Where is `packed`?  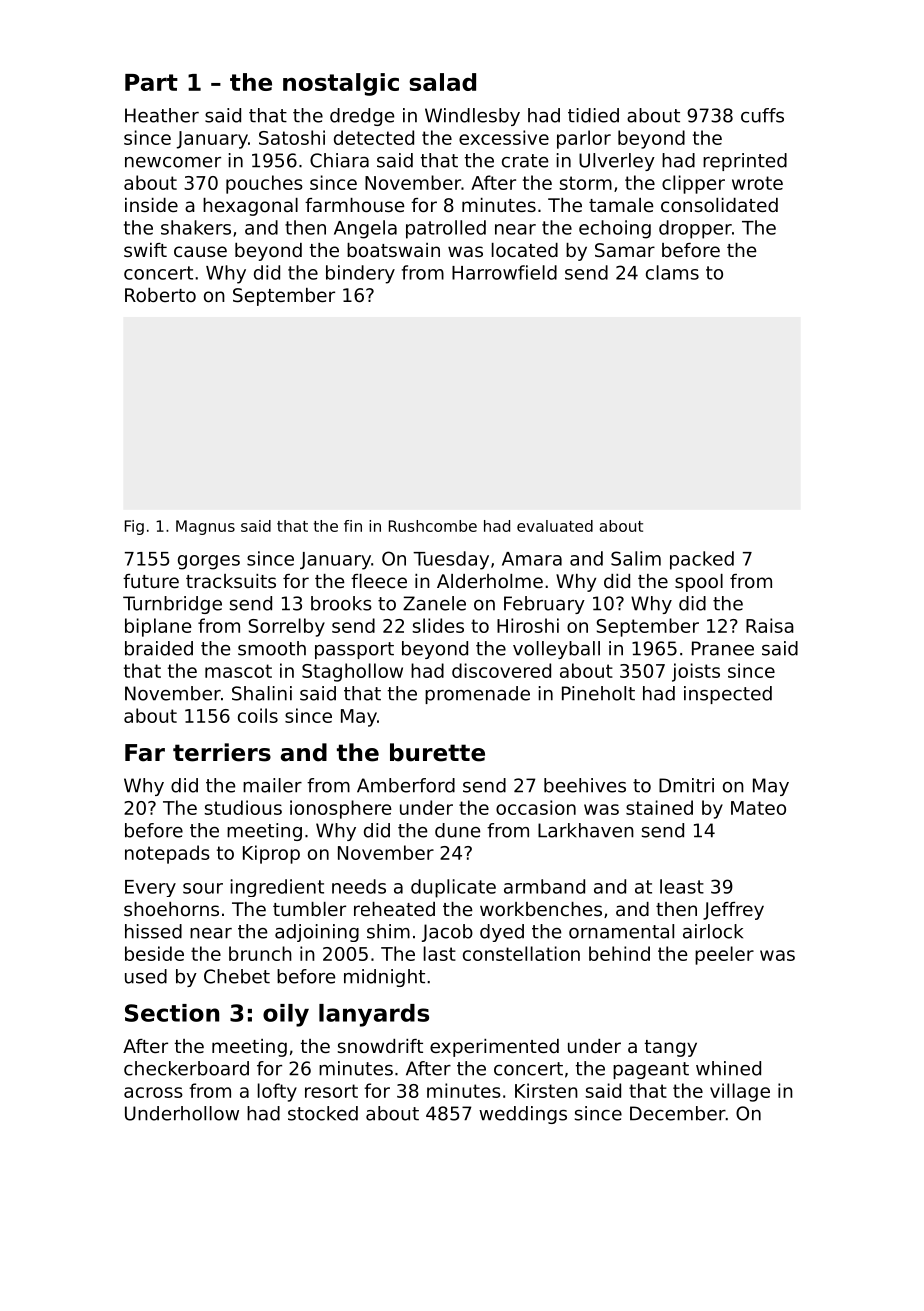 packed is located at coordinates (702, 560).
